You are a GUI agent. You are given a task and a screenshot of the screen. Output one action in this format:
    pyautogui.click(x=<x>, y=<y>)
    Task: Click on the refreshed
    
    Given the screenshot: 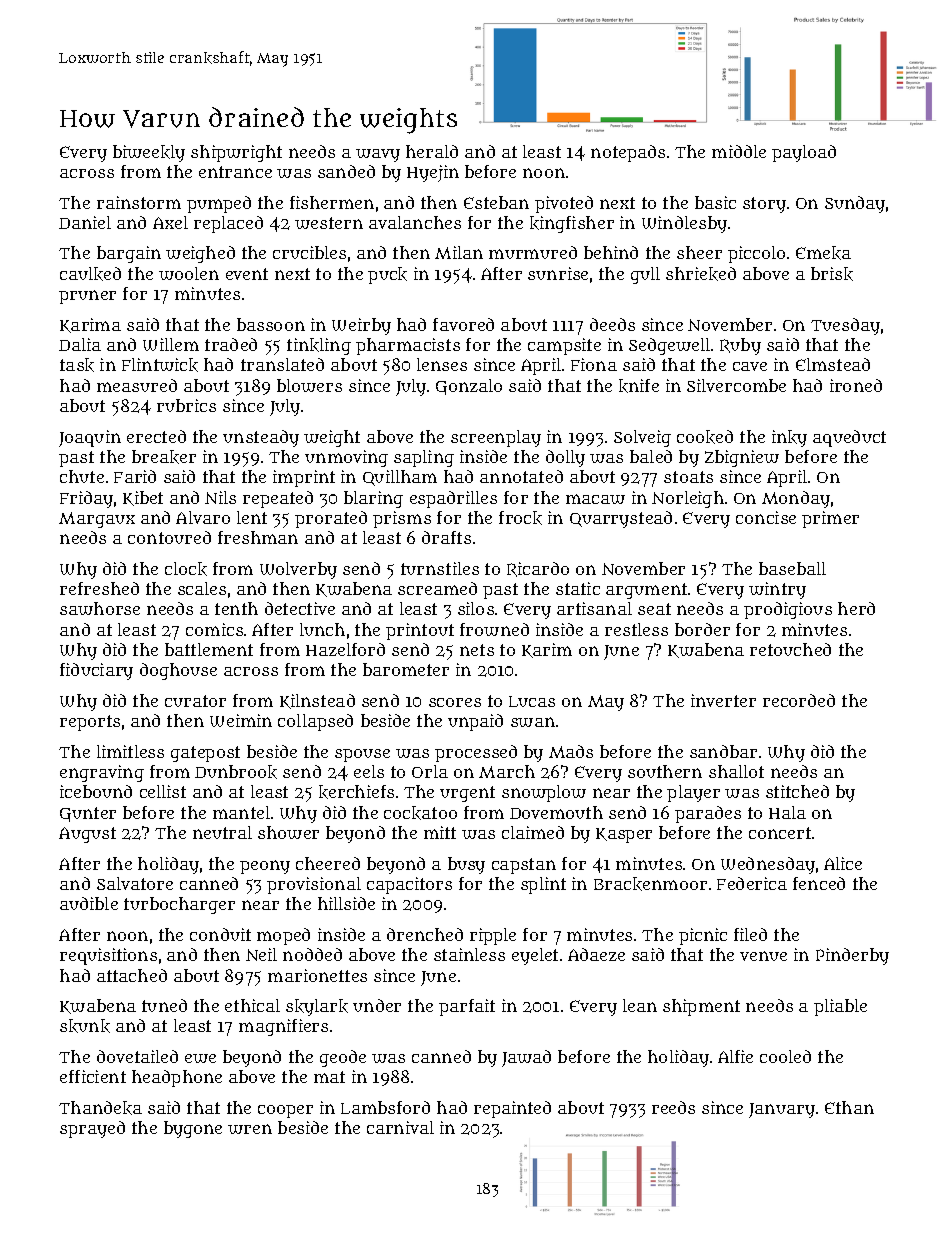 What is the action you would take?
    pyautogui.click(x=99, y=588)
